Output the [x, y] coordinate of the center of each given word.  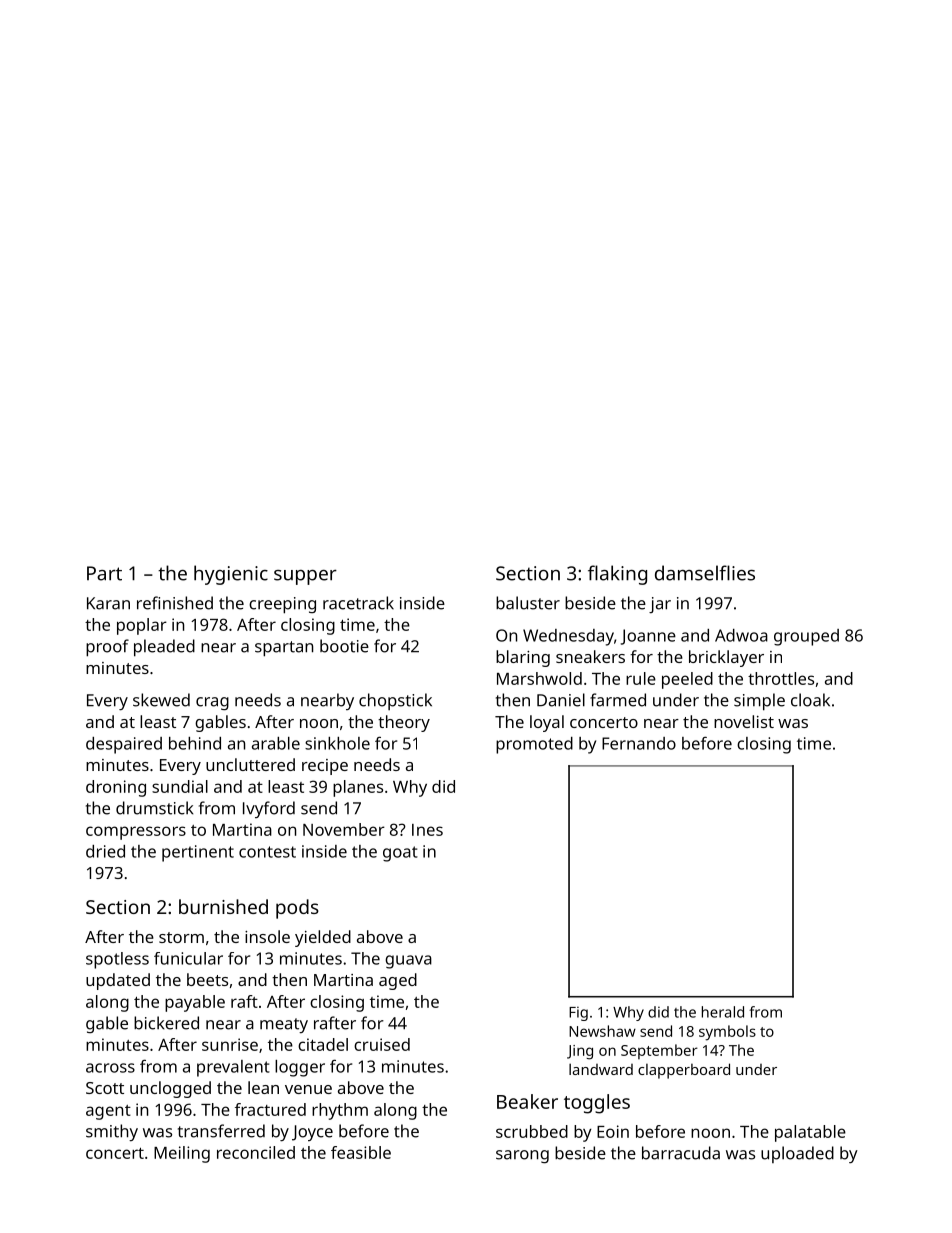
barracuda [681, 1153]
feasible [361, 1152]
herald [723, 1012]
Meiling [182, 1154]
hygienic [231, 575]
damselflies [705, 573]
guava [408, 962]
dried [105, 851]
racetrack [358, 603]
